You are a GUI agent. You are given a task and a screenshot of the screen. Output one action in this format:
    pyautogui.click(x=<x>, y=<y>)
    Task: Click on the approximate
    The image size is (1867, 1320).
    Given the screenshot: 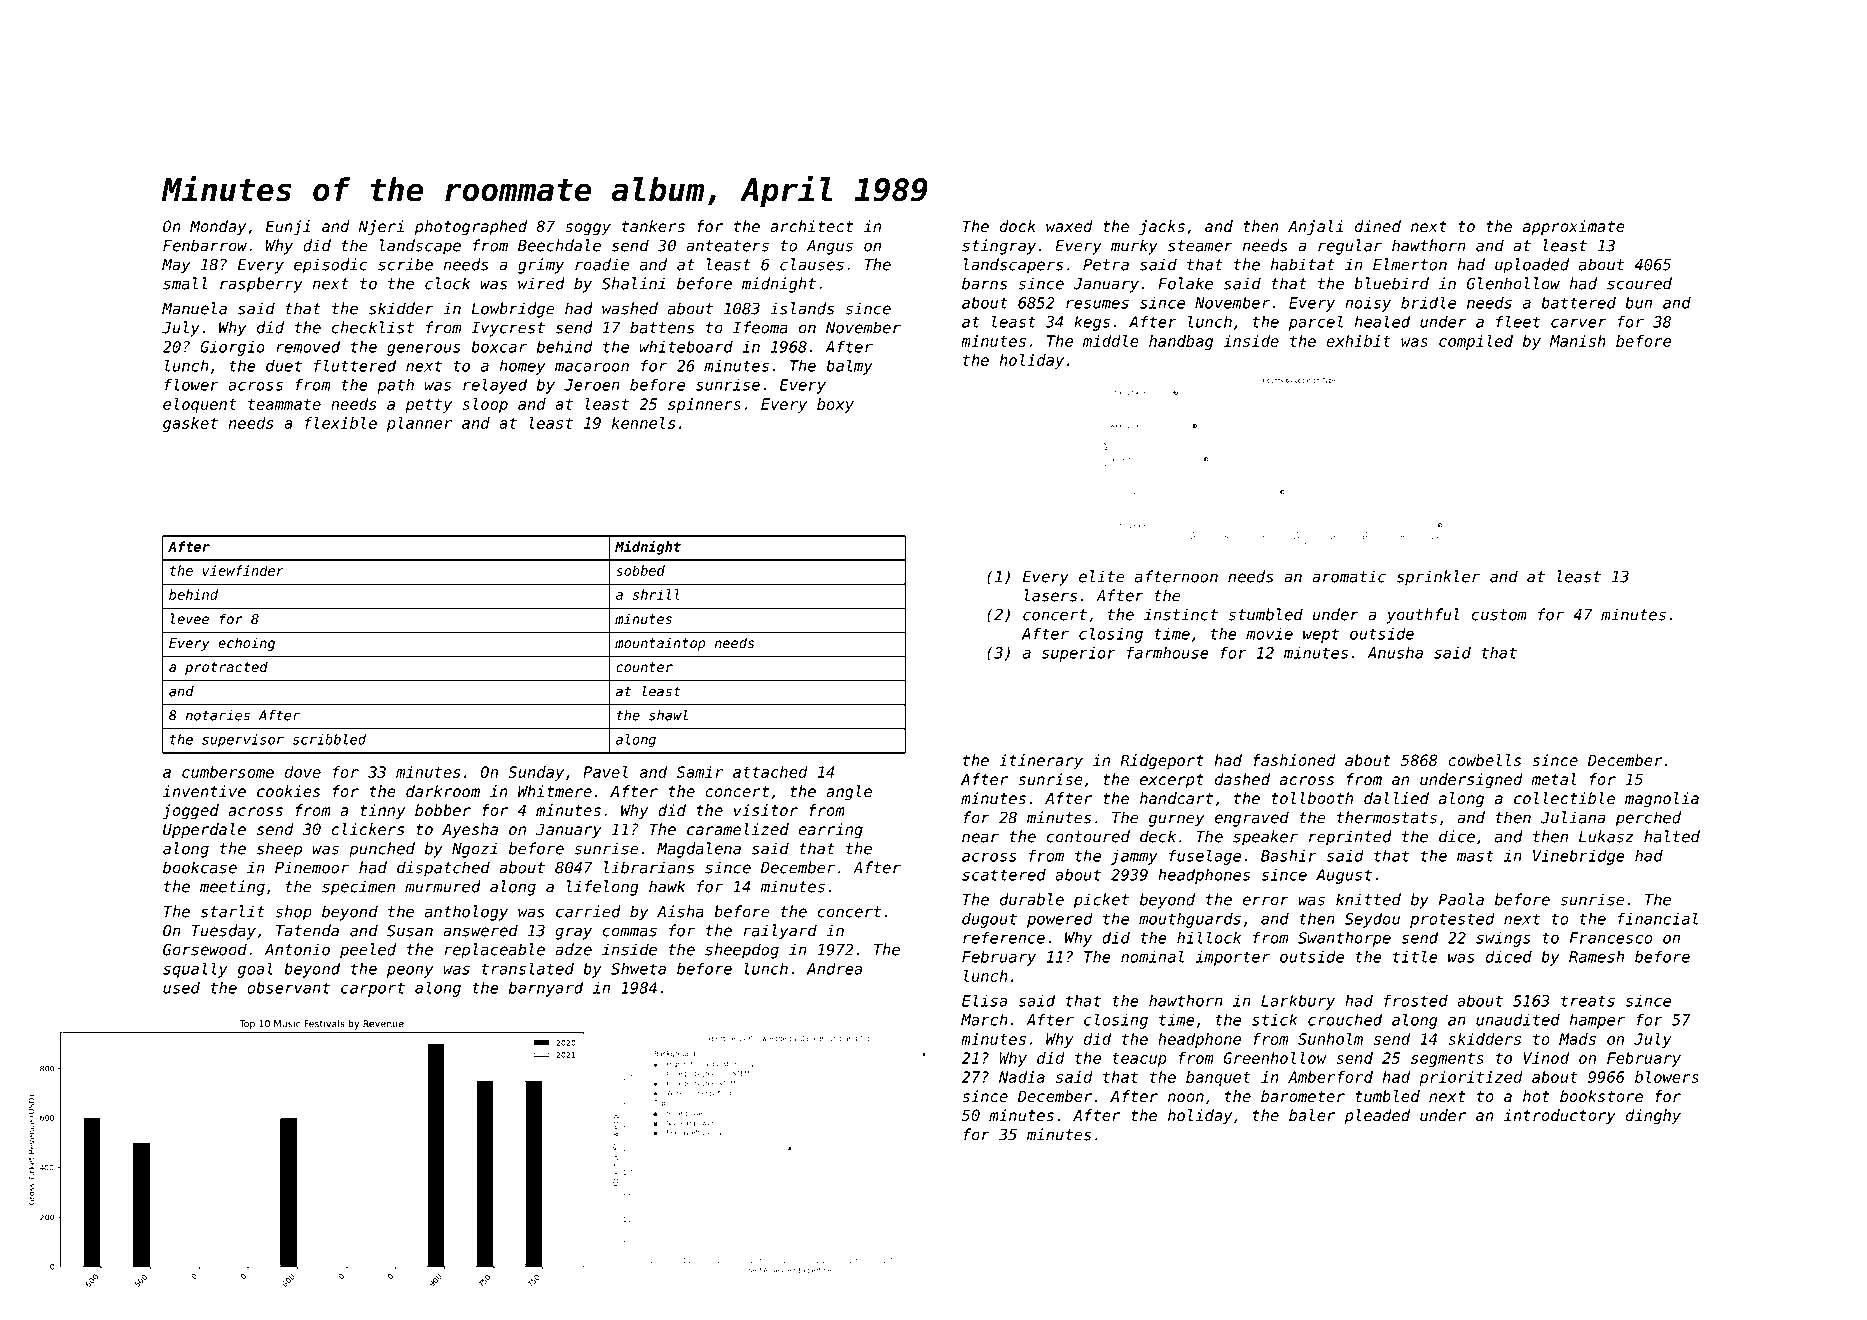 What is the action you would take?
    pyautogui.click(x=1574, y=227)
